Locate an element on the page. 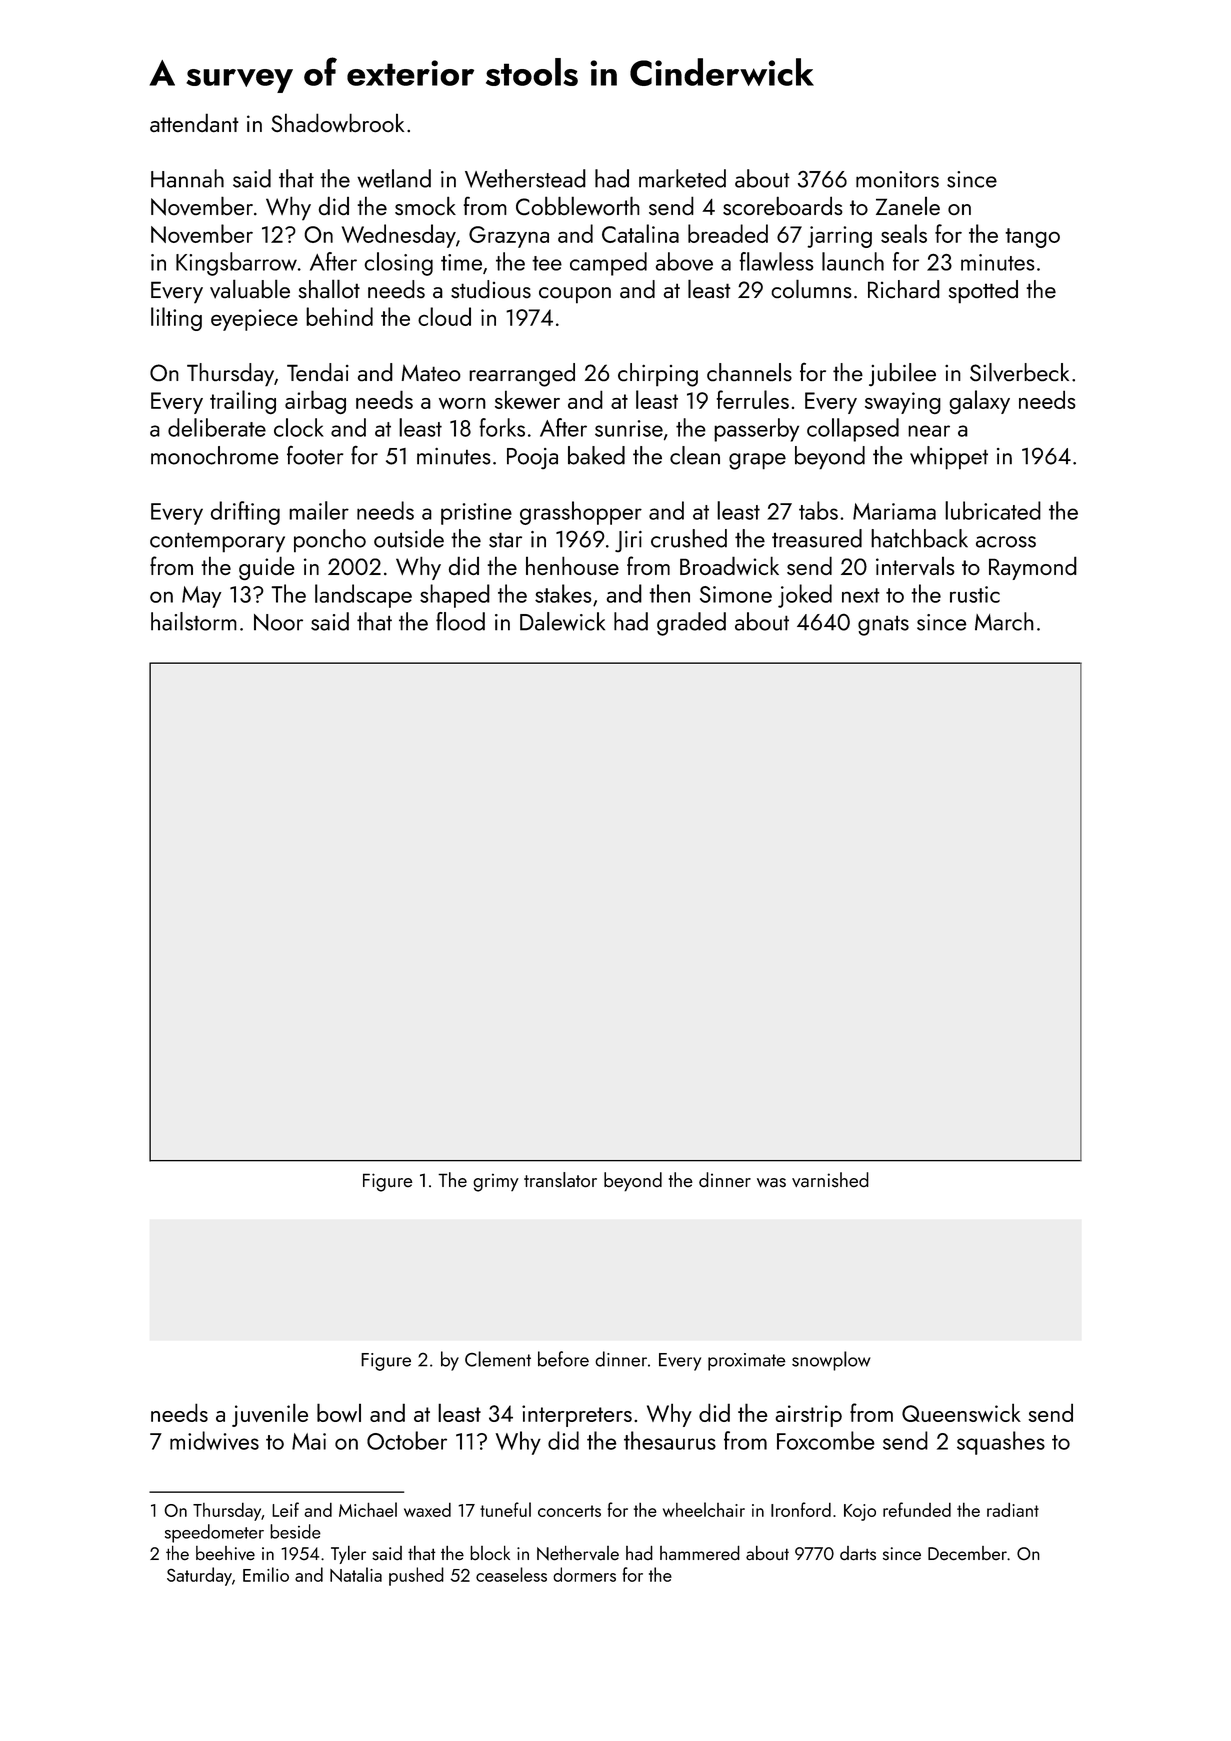 The height and width of the document is (1741, 1231). grimy is located at coordinates (496, 1182).
